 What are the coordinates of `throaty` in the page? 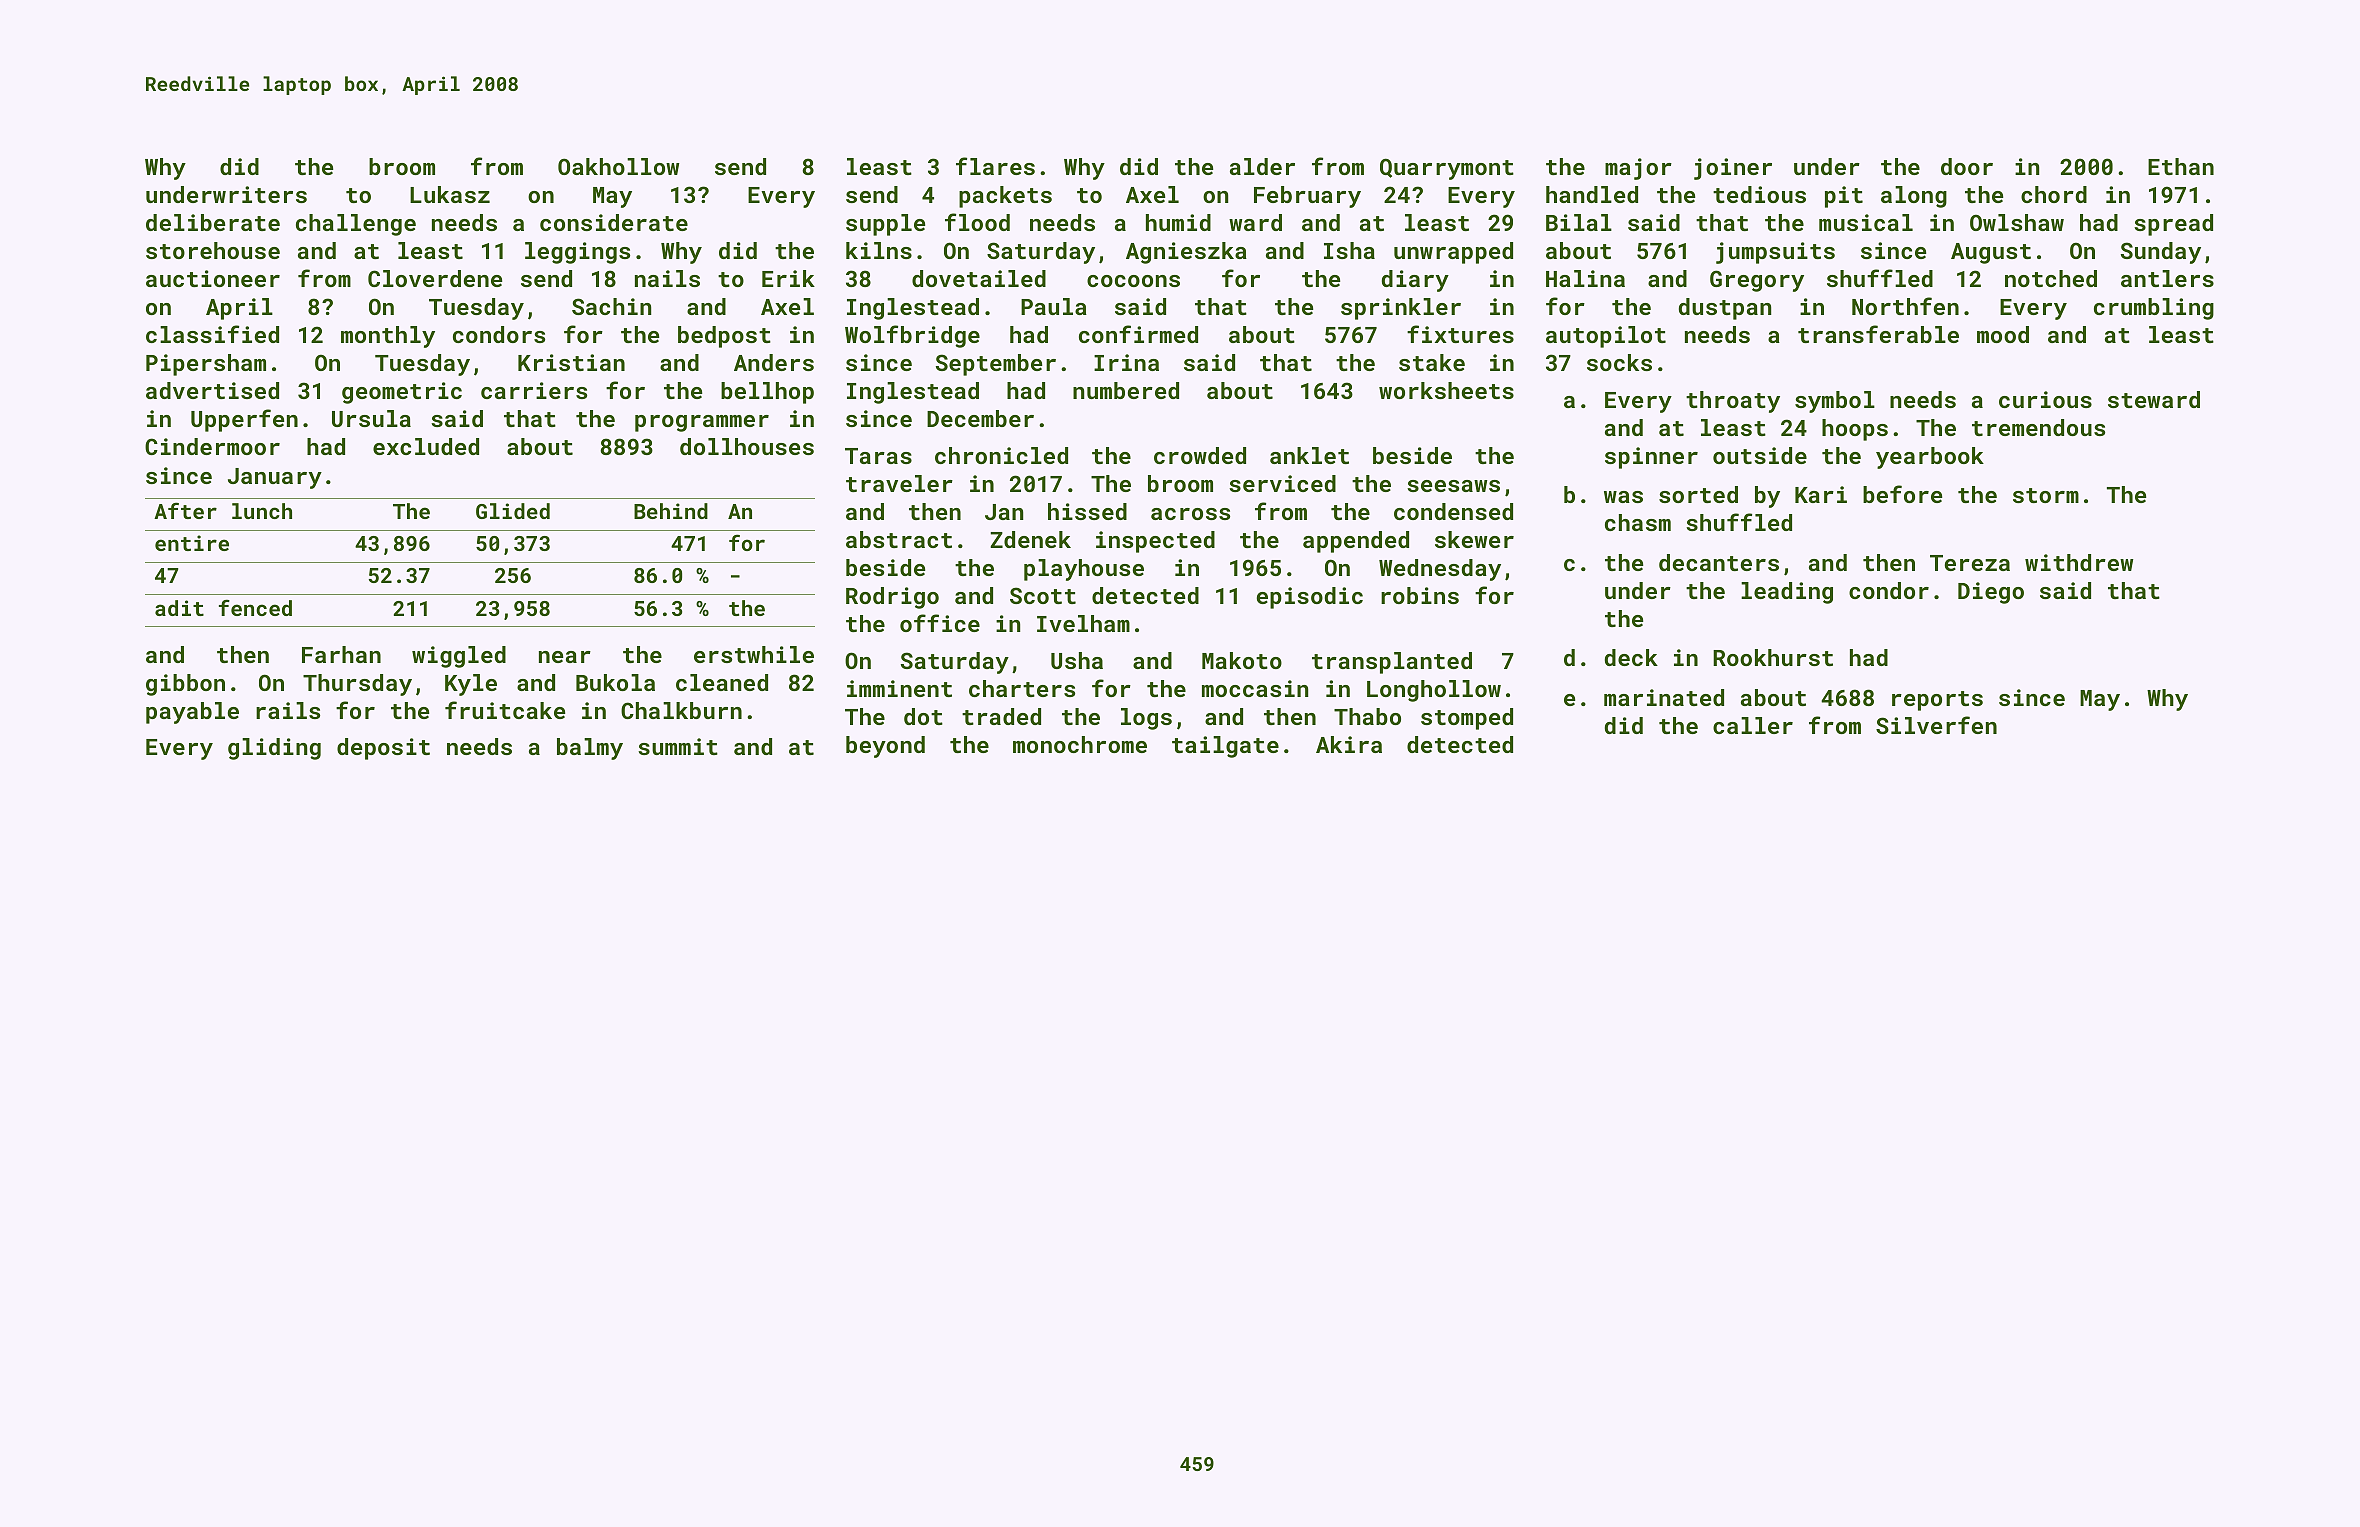 It's located at (1733, 402).
